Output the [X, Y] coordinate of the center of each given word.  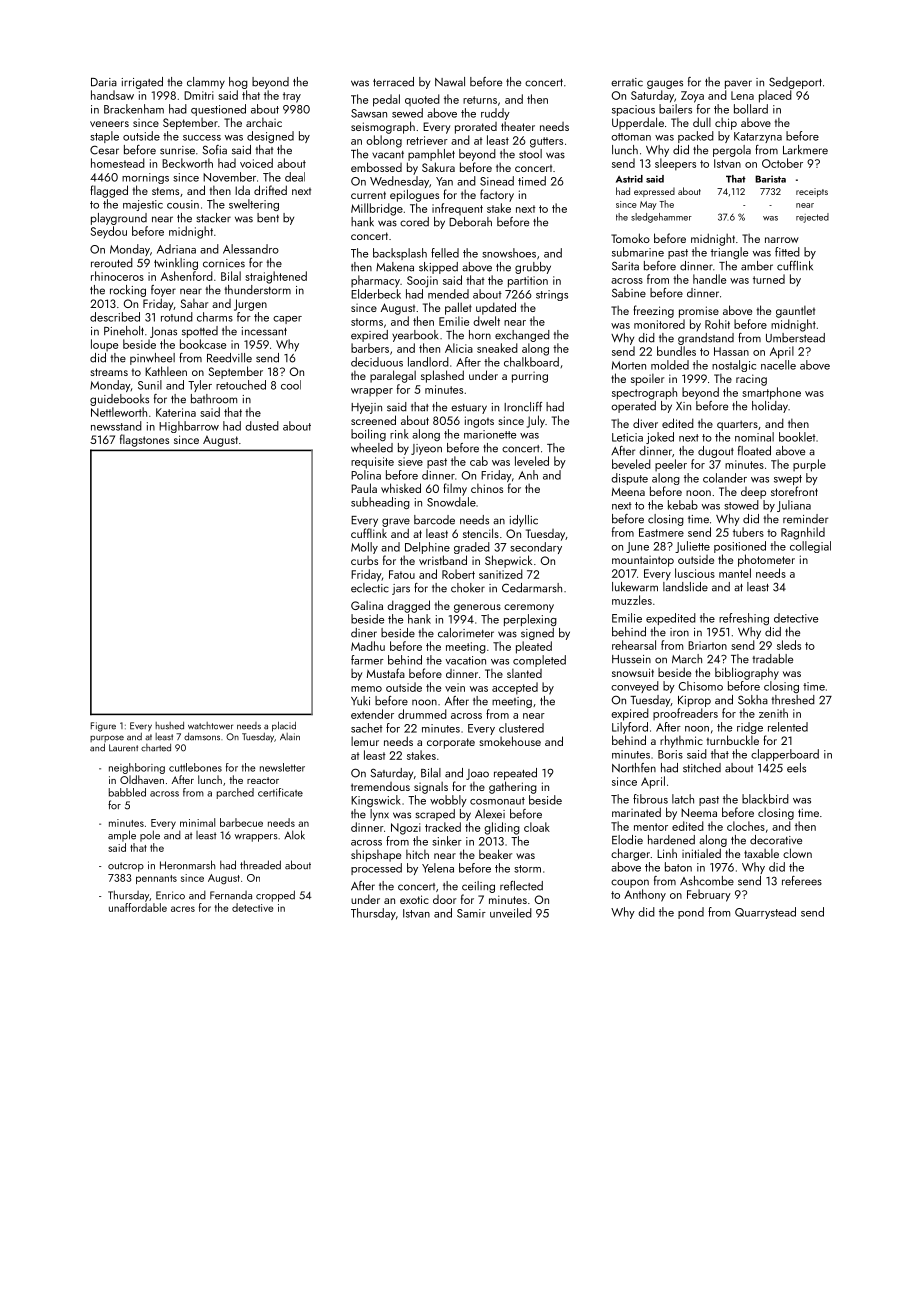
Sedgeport [795, 83]
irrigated [142, 83]
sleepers [675, 164]
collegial [810, 547]
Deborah [470, 222]
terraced [393, 82]
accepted [515, 688]
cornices [224, 263]
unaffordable [138, 907]
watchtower [210, 726]
